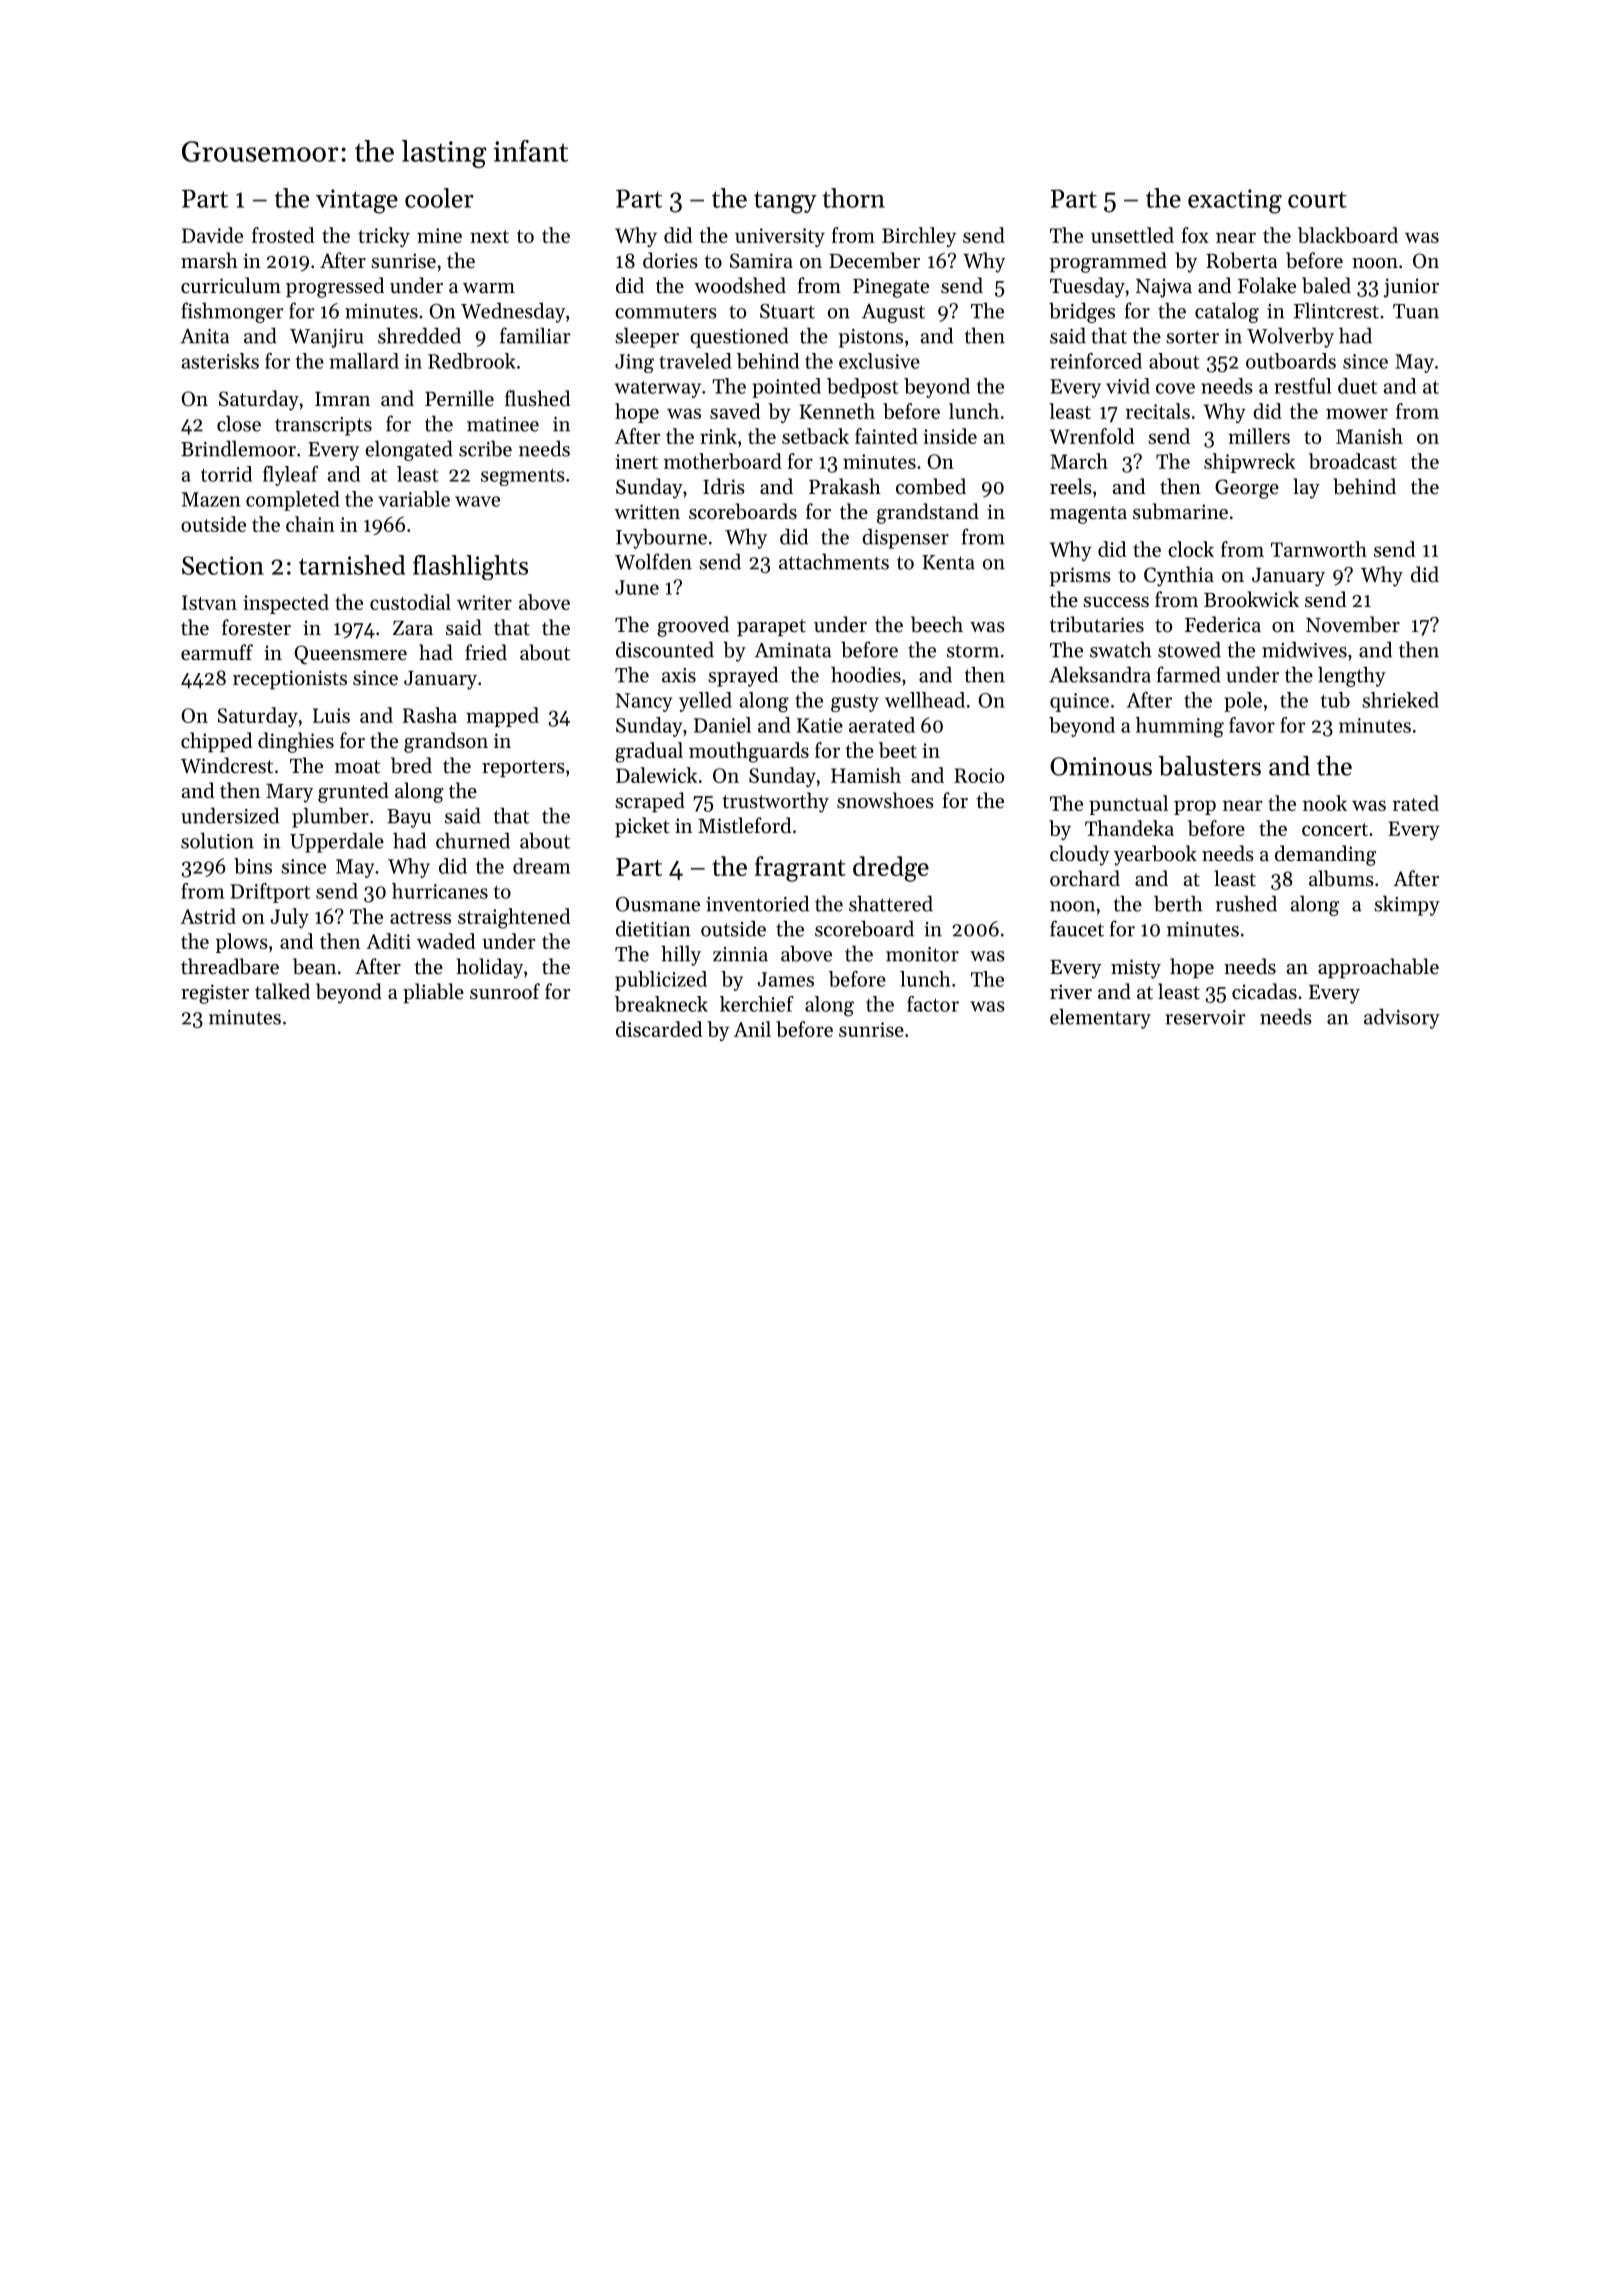  Describe the element at coordinates (459, 398) in the document. I see `Pernille` at that location.
